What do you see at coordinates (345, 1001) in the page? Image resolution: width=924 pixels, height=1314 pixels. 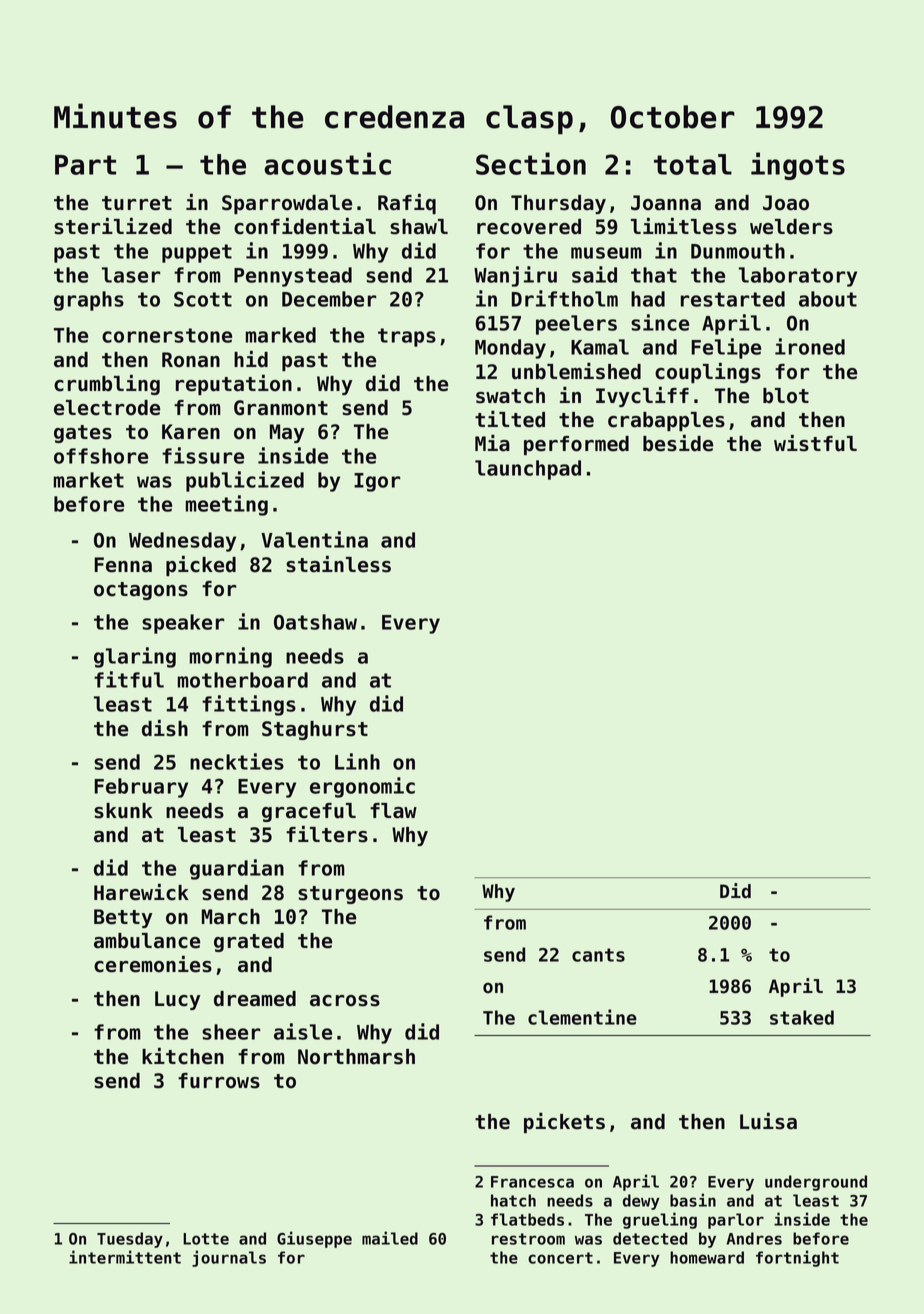 I see `across` at bounding box center [345, 1001].
